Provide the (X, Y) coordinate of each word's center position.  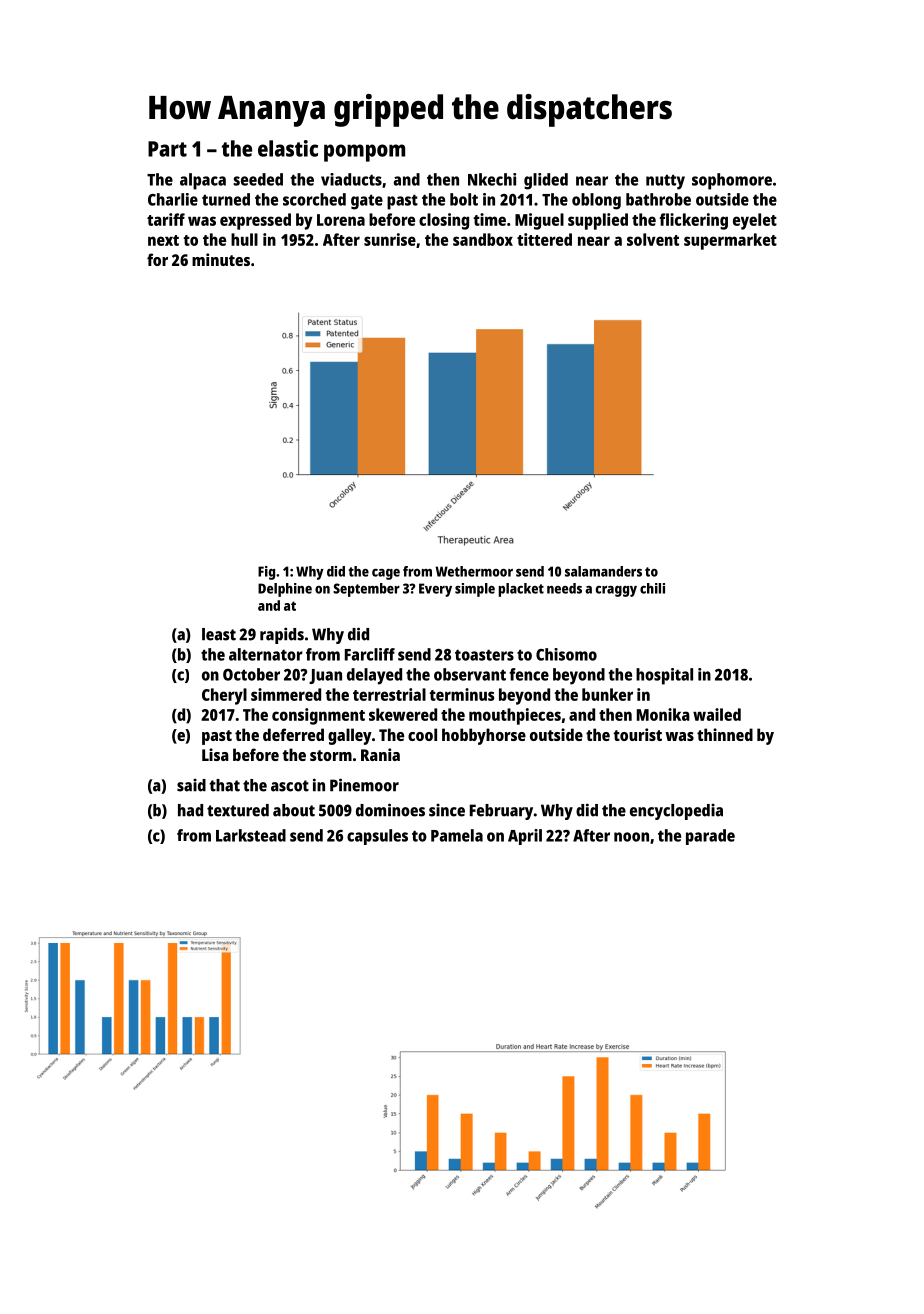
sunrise (390, 239)
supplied (598, 221)
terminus (461, 694)
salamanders (603, 571)
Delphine (285, 590)
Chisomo (566, 654)
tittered (544, 239)
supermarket (730, 241)
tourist (637, 734)
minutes (221, 259)
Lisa (215, 754)
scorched (314, 199)
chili (652, 588)
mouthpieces (515, 716)
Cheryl (224, 696)
